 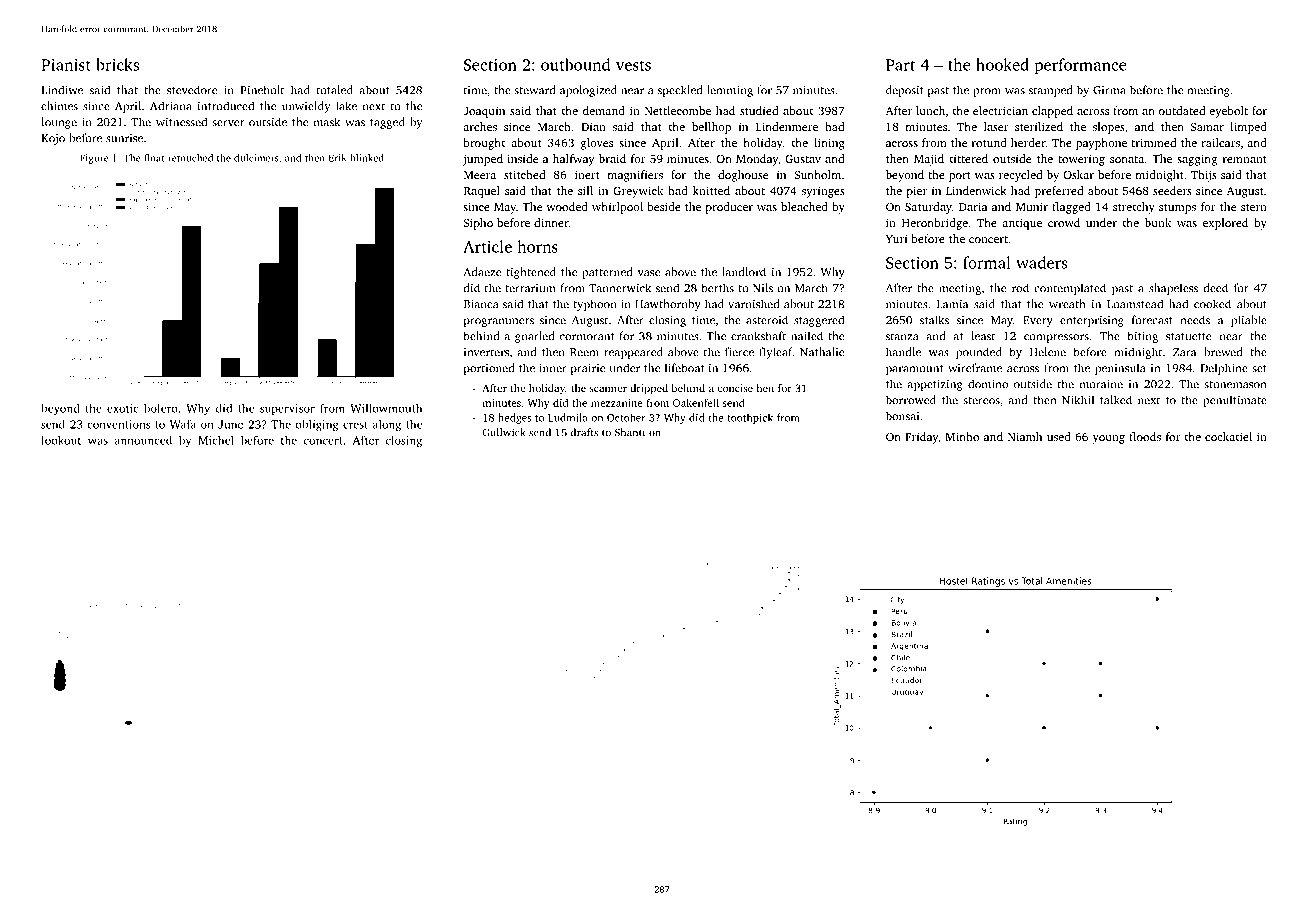 What do you see at coordinates (190, 158) in the image?
I see `retouched` at bounding box center [190, 158].
